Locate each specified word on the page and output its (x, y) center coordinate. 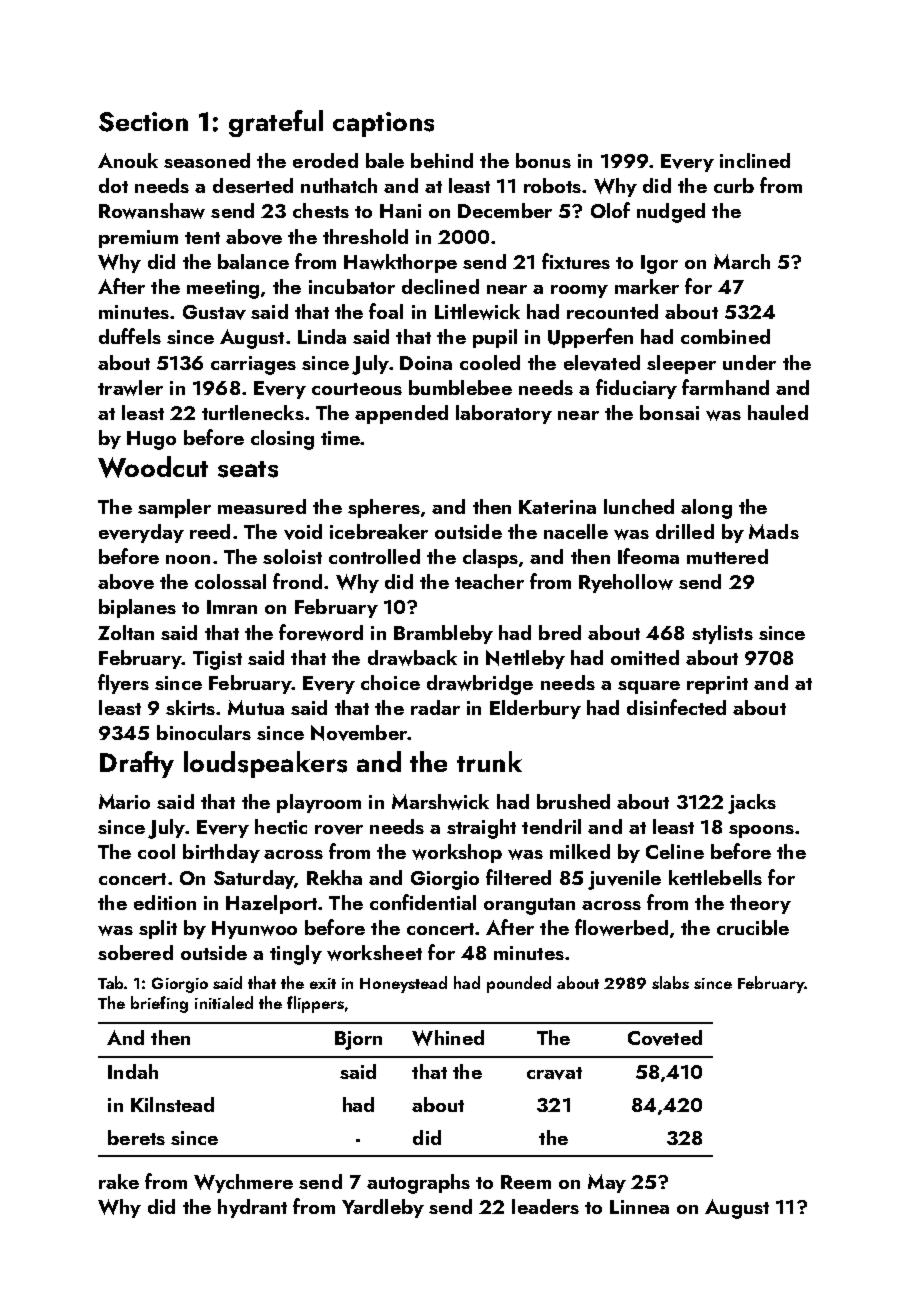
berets (136, 1137)
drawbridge (480, 685)
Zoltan (126, 632)
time (340, 438)
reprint (717, 685)
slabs (670, 982)
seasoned (207, 160)
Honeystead (403, 984)
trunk (489, 761)
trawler (130, 388)
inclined (755, 160)
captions (383, 124)
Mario (124, 801)
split (158, 929)
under (749, 362)
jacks (752, 804)
